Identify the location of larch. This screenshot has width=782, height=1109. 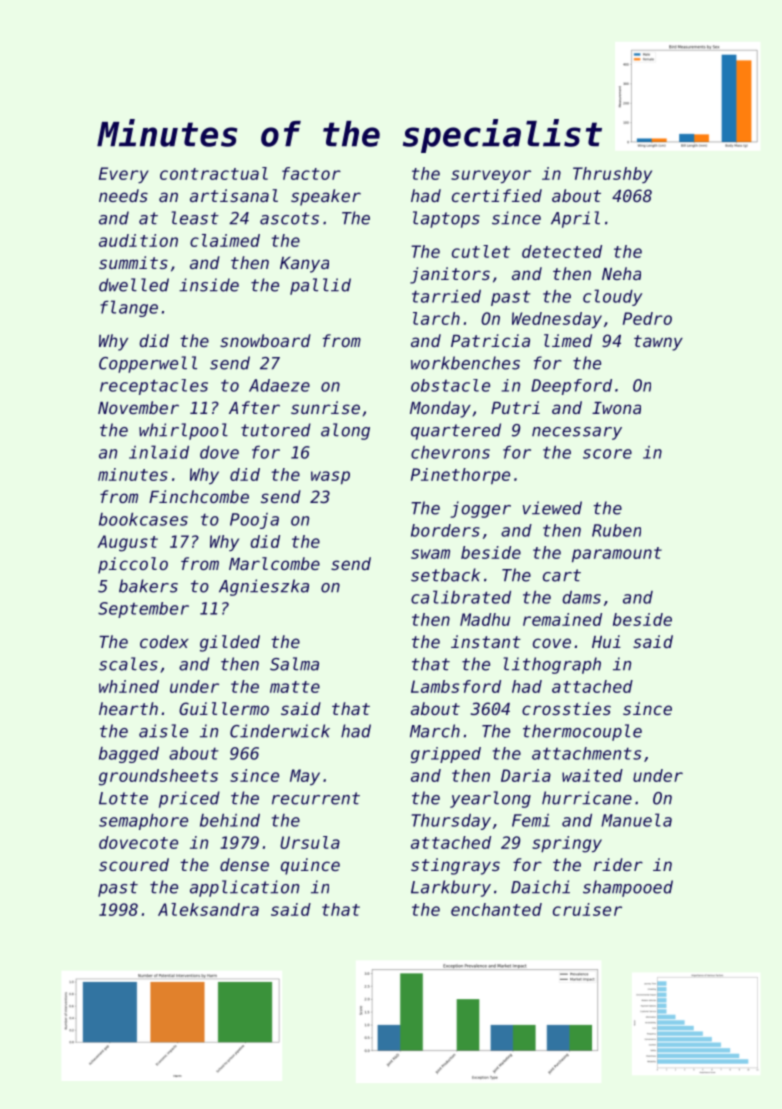
(436, 318).
